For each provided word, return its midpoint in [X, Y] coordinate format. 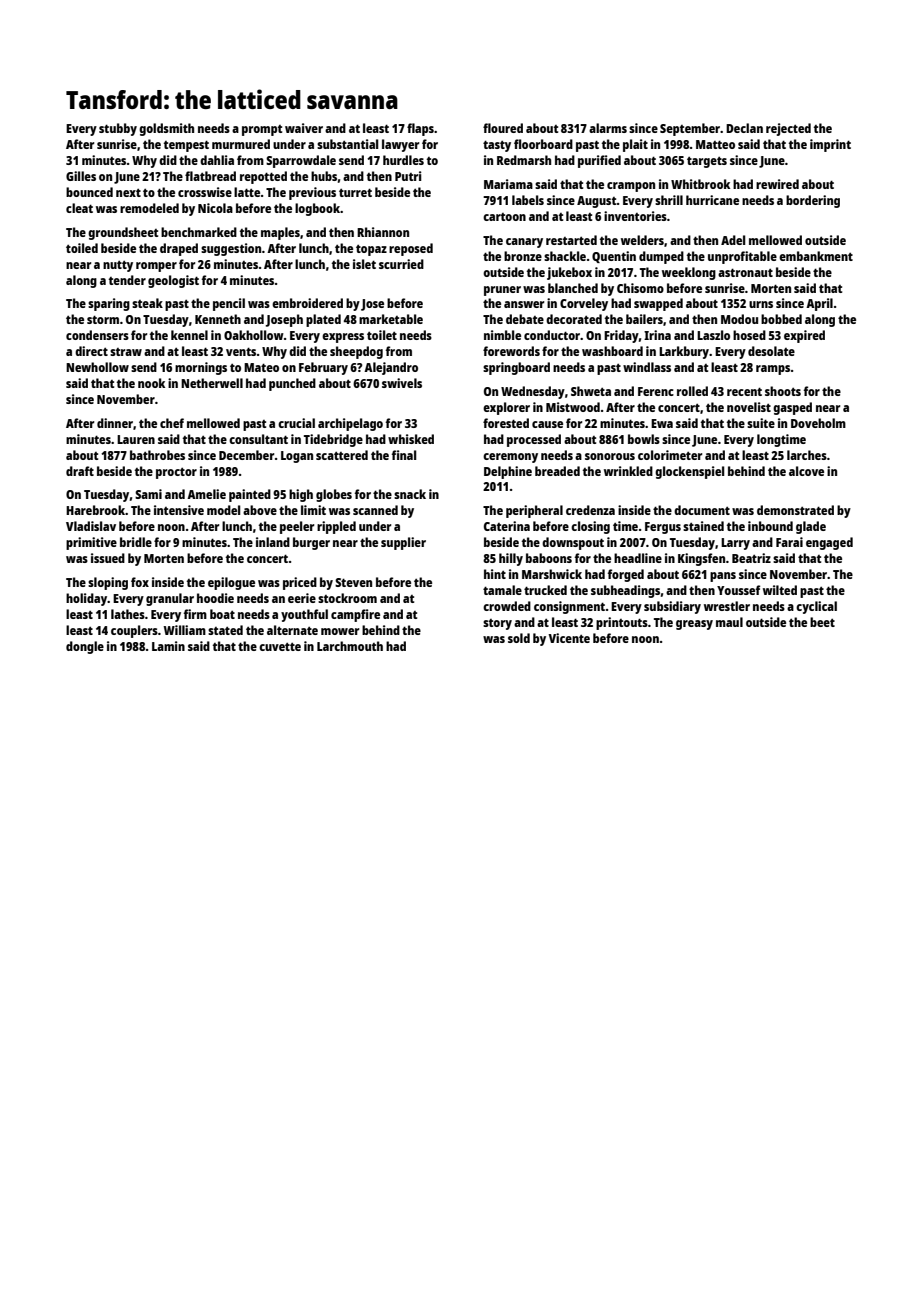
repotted [263, 177]
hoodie [215, 598]
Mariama [508, 184]
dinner [115, 423]
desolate [771, 351]
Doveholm [818, 423]
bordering [813, 201]
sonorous [610, 456]
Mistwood [573, 407]
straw [126, 352]
